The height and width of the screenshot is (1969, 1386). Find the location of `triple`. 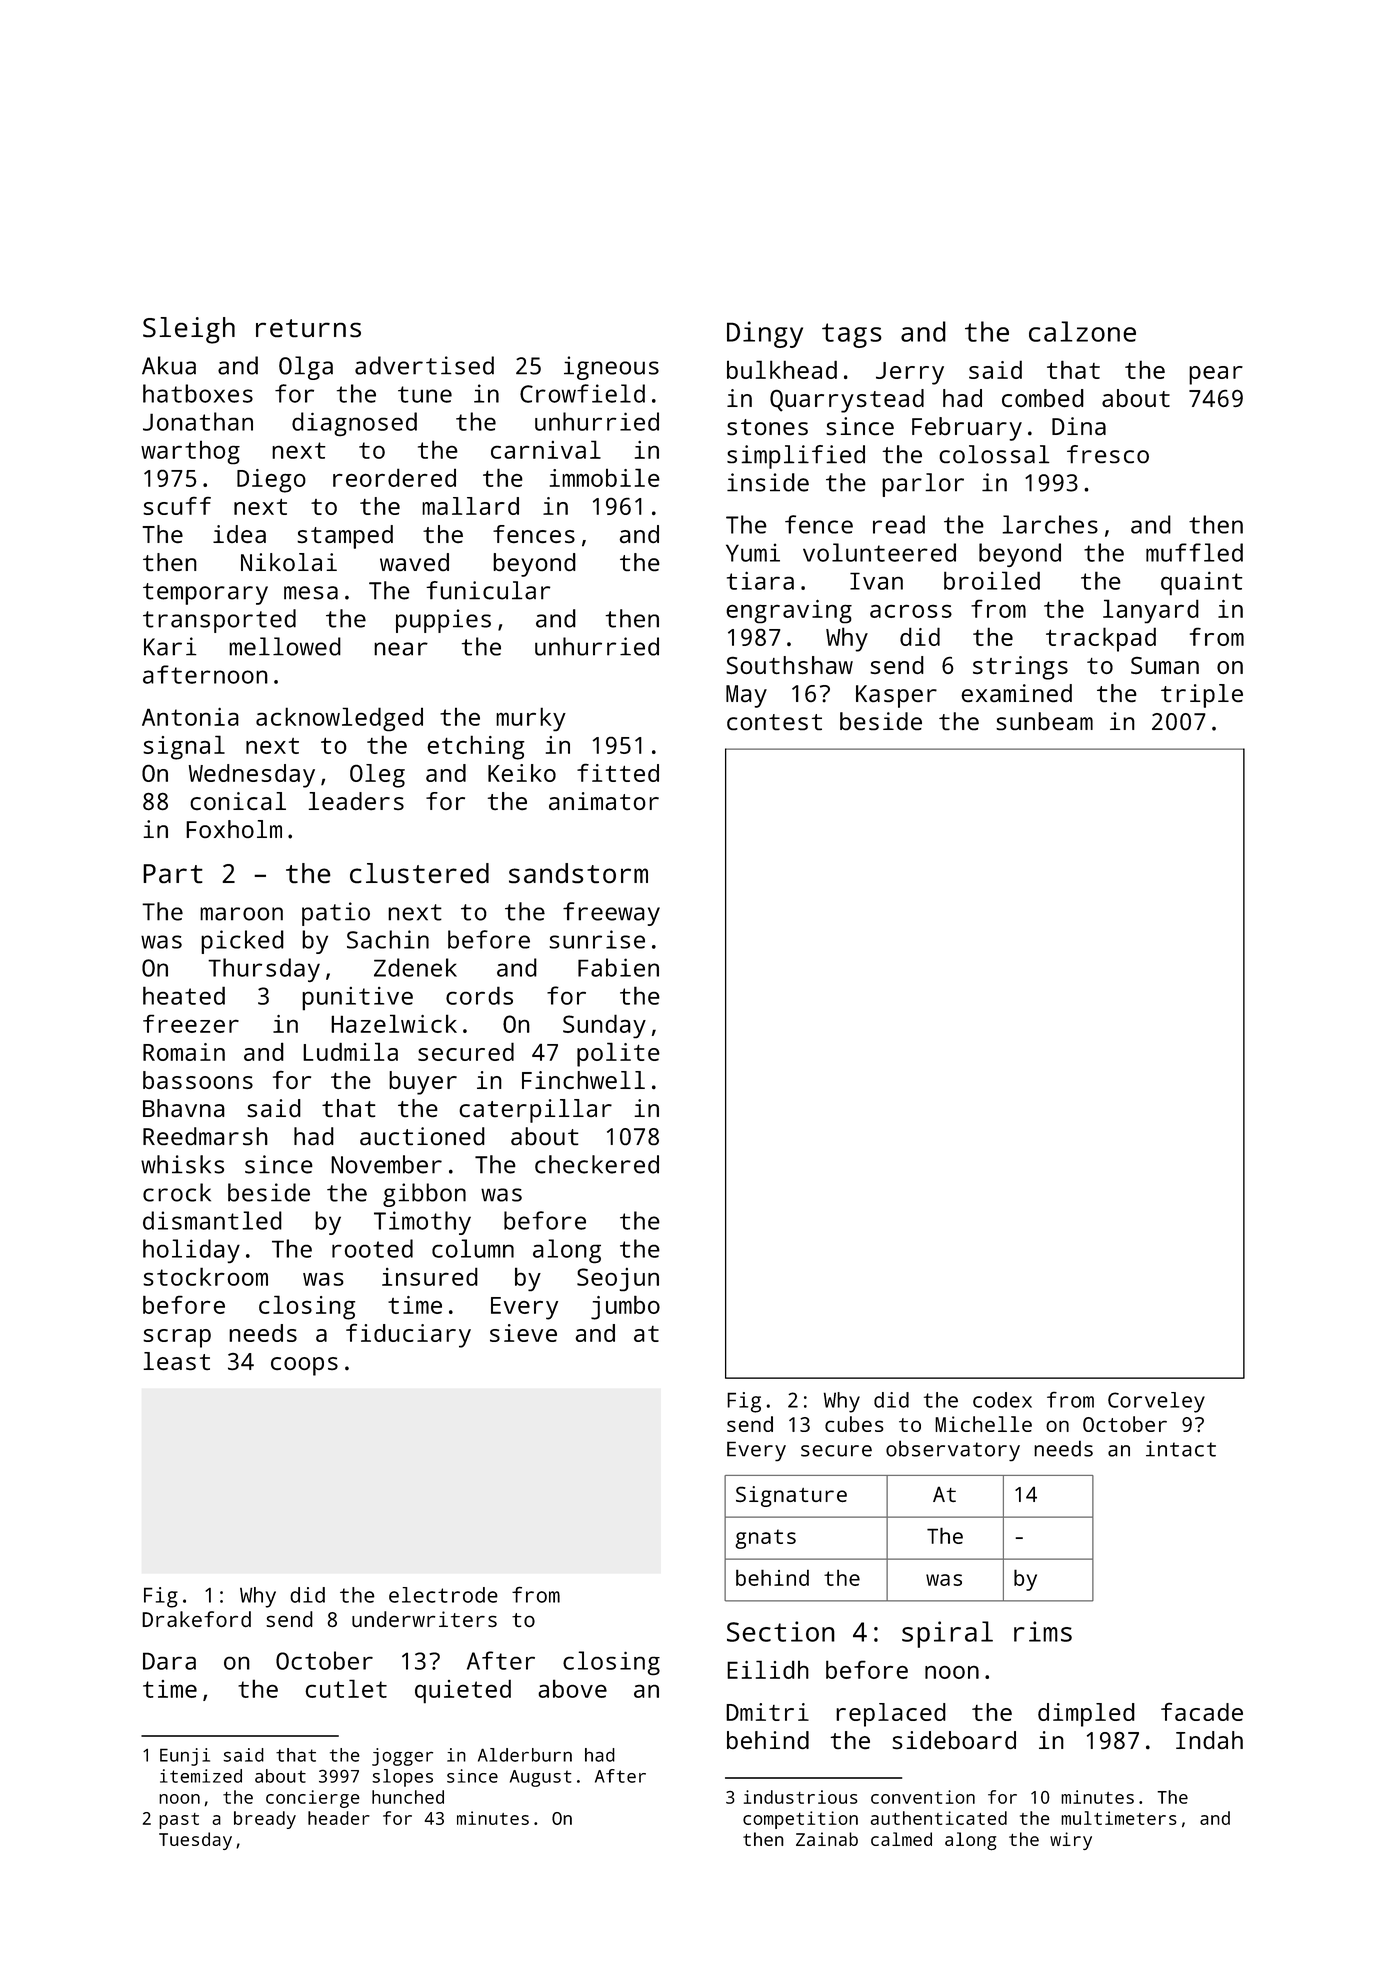

triple is located at coordinates (1202, 696).
